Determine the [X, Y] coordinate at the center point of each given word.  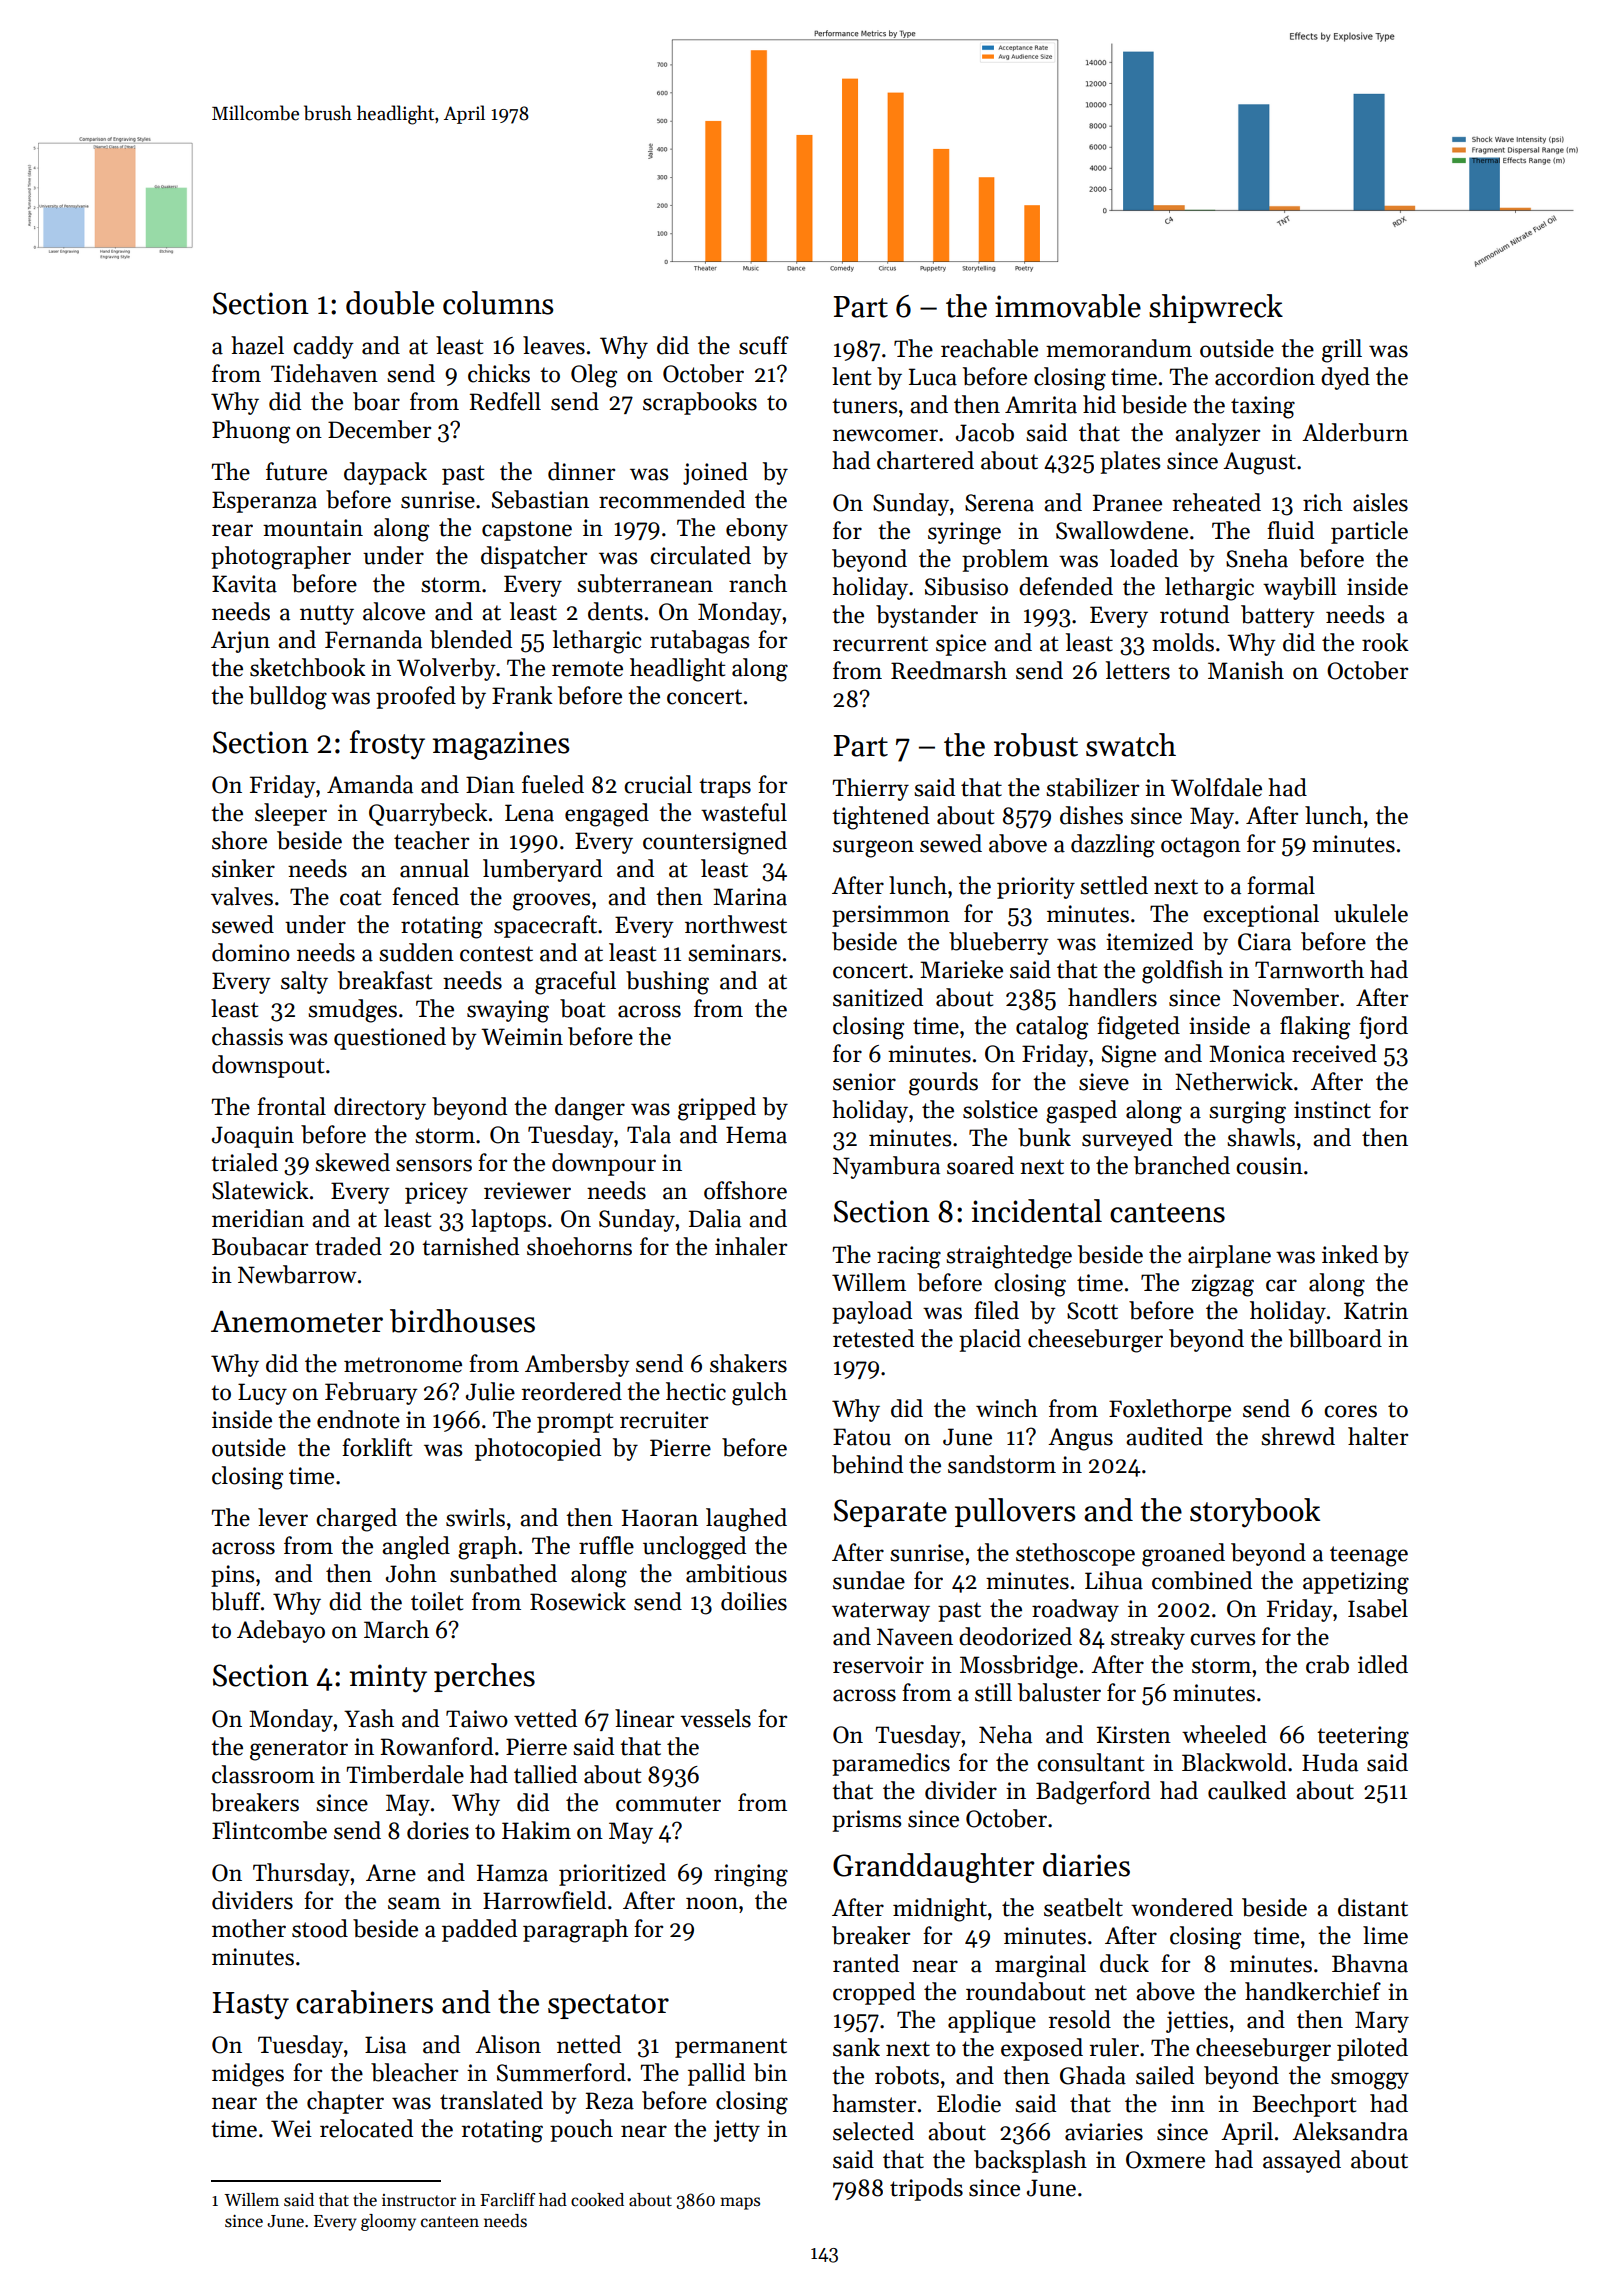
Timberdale [405, 1774]
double [390, 303]
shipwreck [1216, 308]
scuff [764, 345]
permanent [731, 2048]
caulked [1247, 1790]
